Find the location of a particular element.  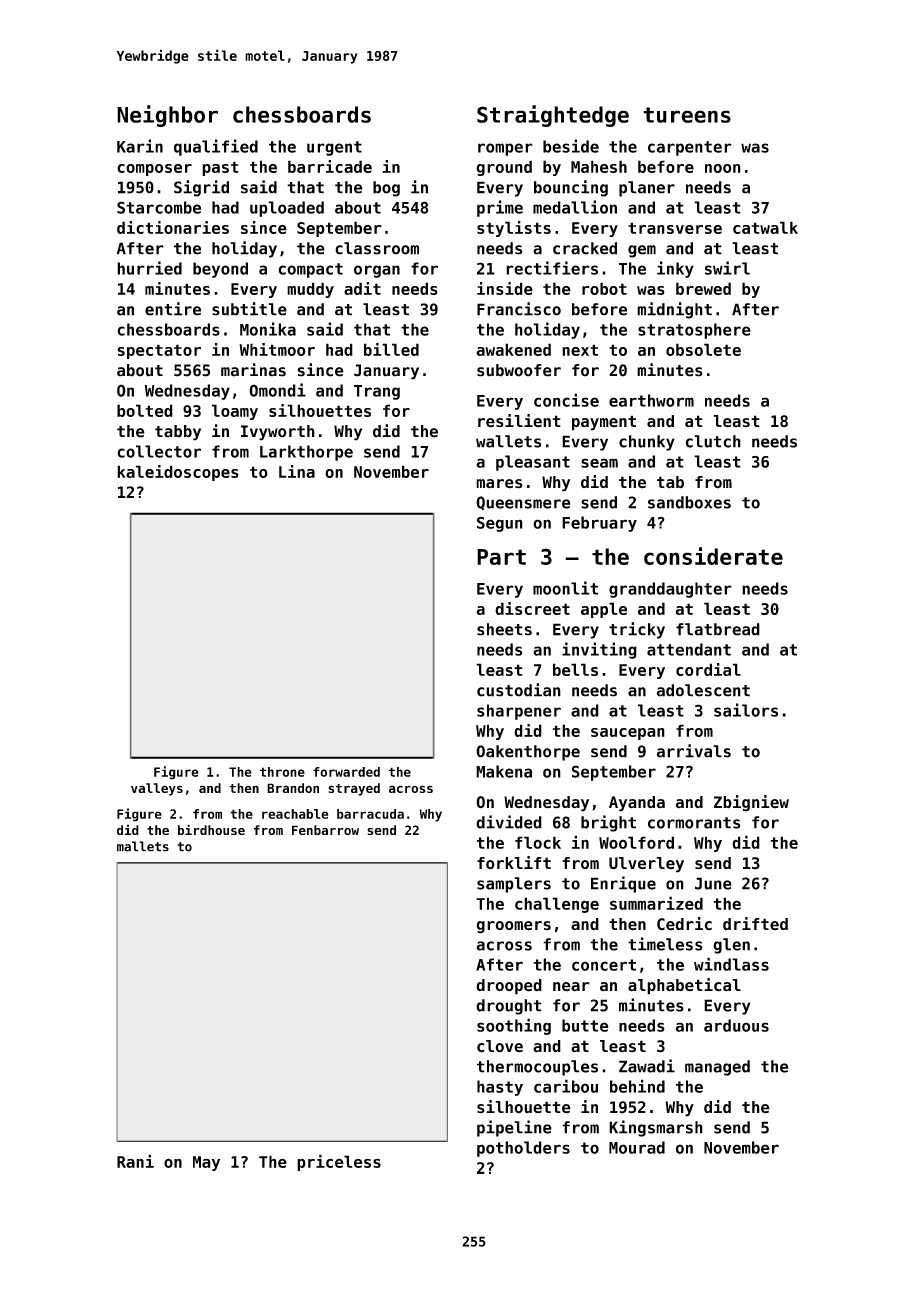

tureens is located at coordinates (687, 115).
